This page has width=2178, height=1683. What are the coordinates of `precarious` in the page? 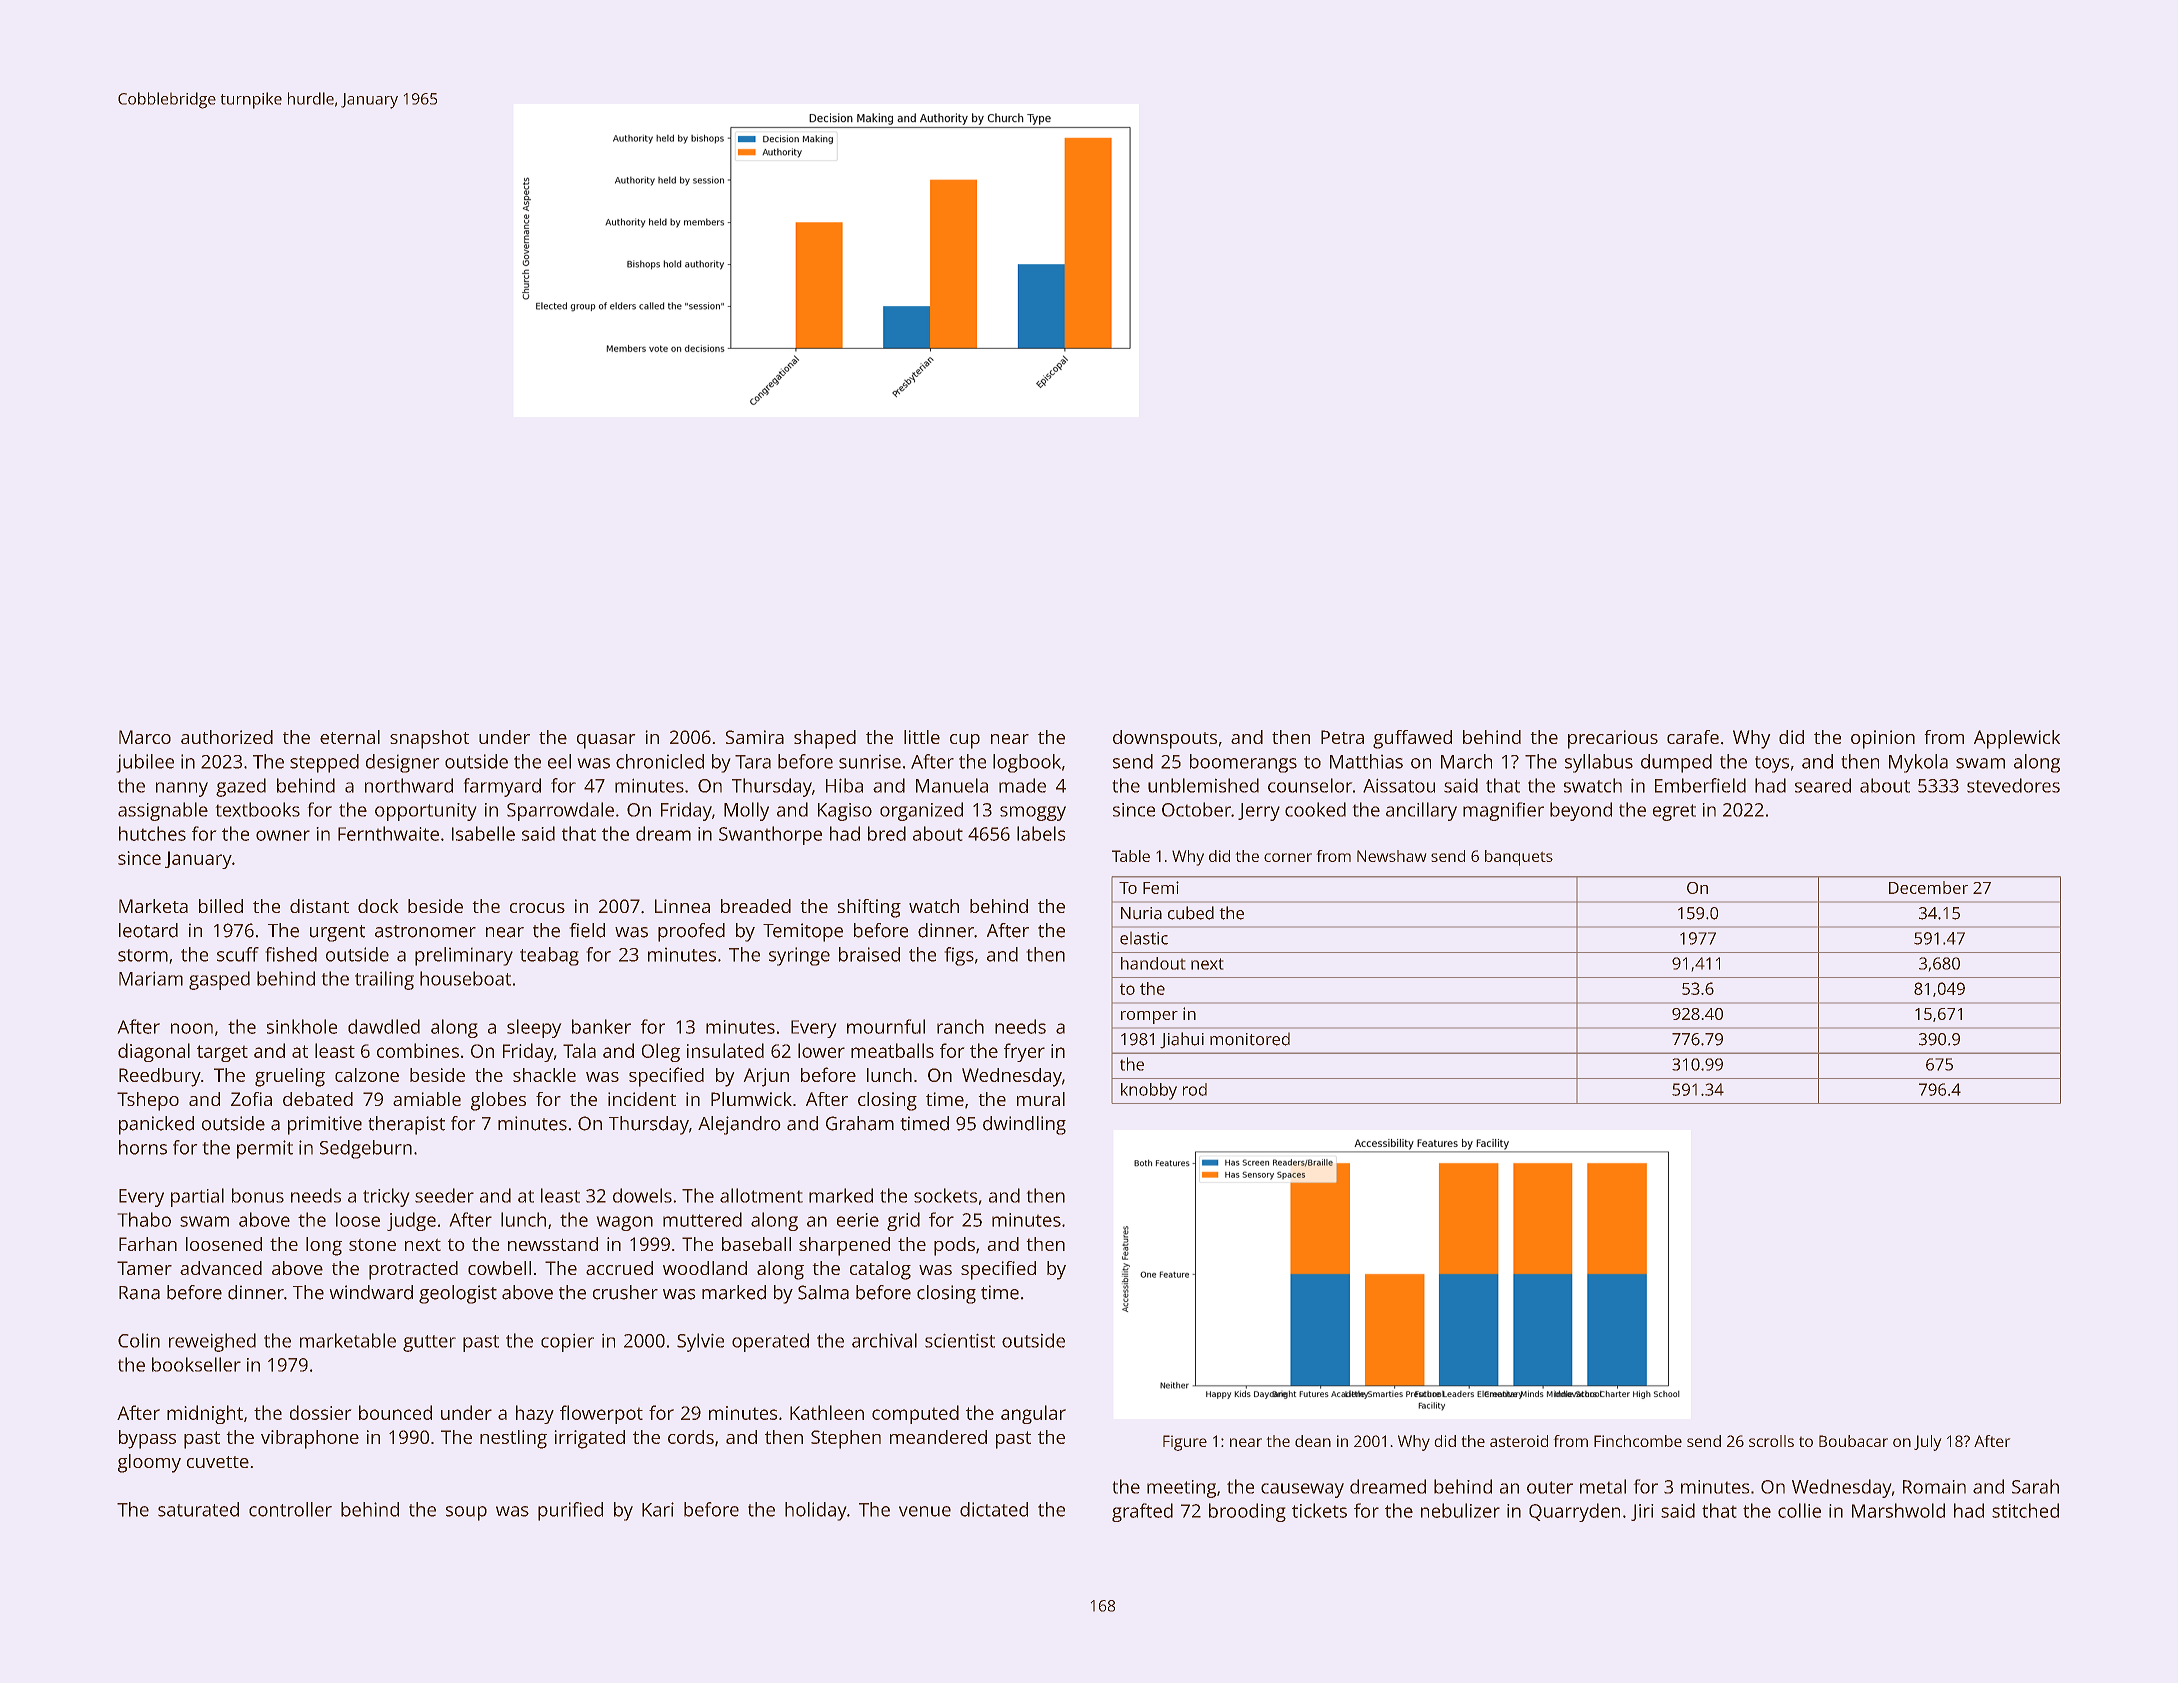 It's located at (1613, 739).
